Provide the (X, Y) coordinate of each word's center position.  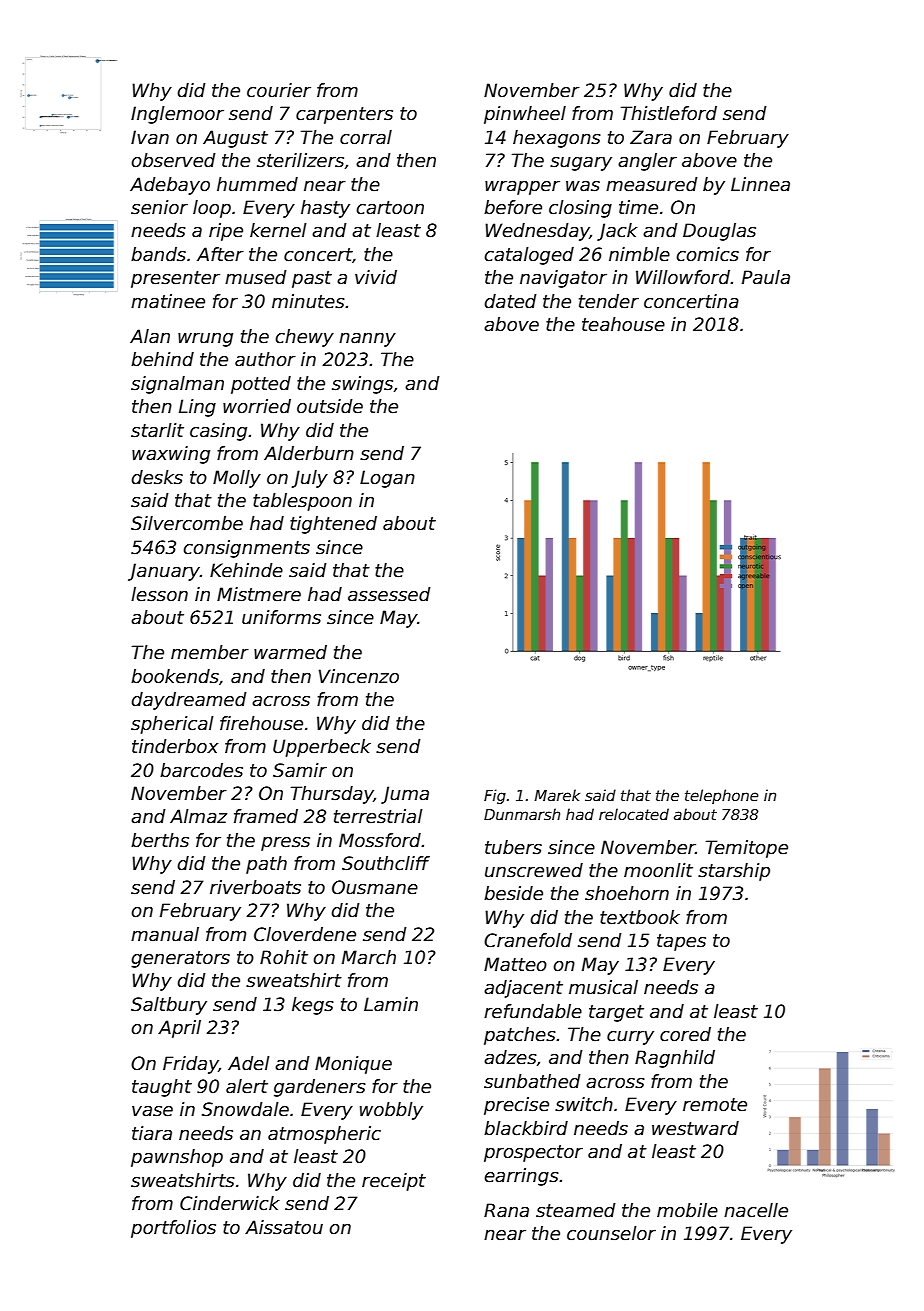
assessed (389, 594)
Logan (387, 479)
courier (279, 90)
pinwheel (525, 115)
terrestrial (378, 816)
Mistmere (259, 594)
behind (162, 359)
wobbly (391, 1111)
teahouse (623, 324)
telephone (721, 796)
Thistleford (669, 113)
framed (266, 816)
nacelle (756, 1210)
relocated (634, 814)
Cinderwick (230, 1203)
